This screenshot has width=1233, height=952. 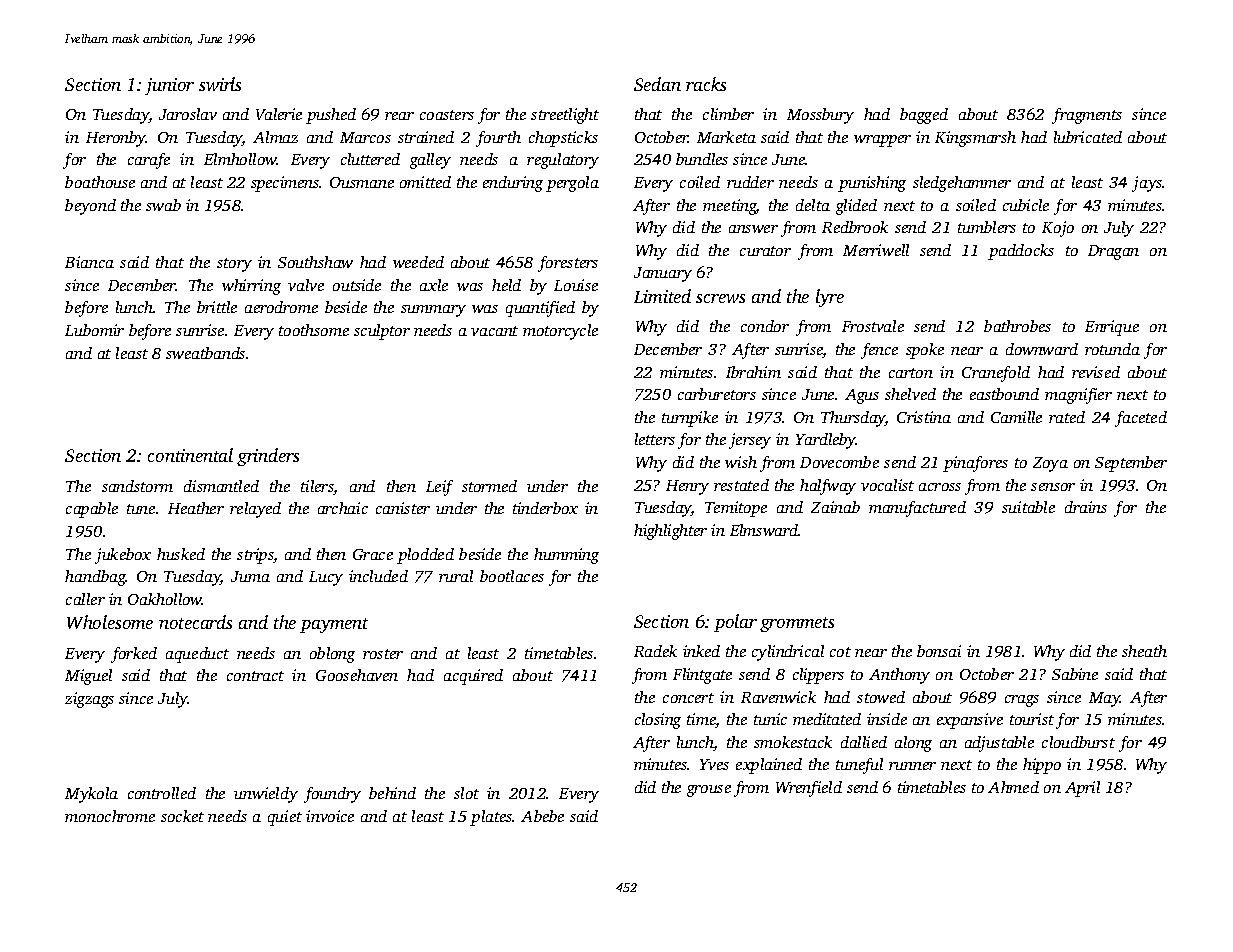 What do you see at coordinates (473, 677) in the screenshot?
I see `acquired` at bounding box center [473, 677].
